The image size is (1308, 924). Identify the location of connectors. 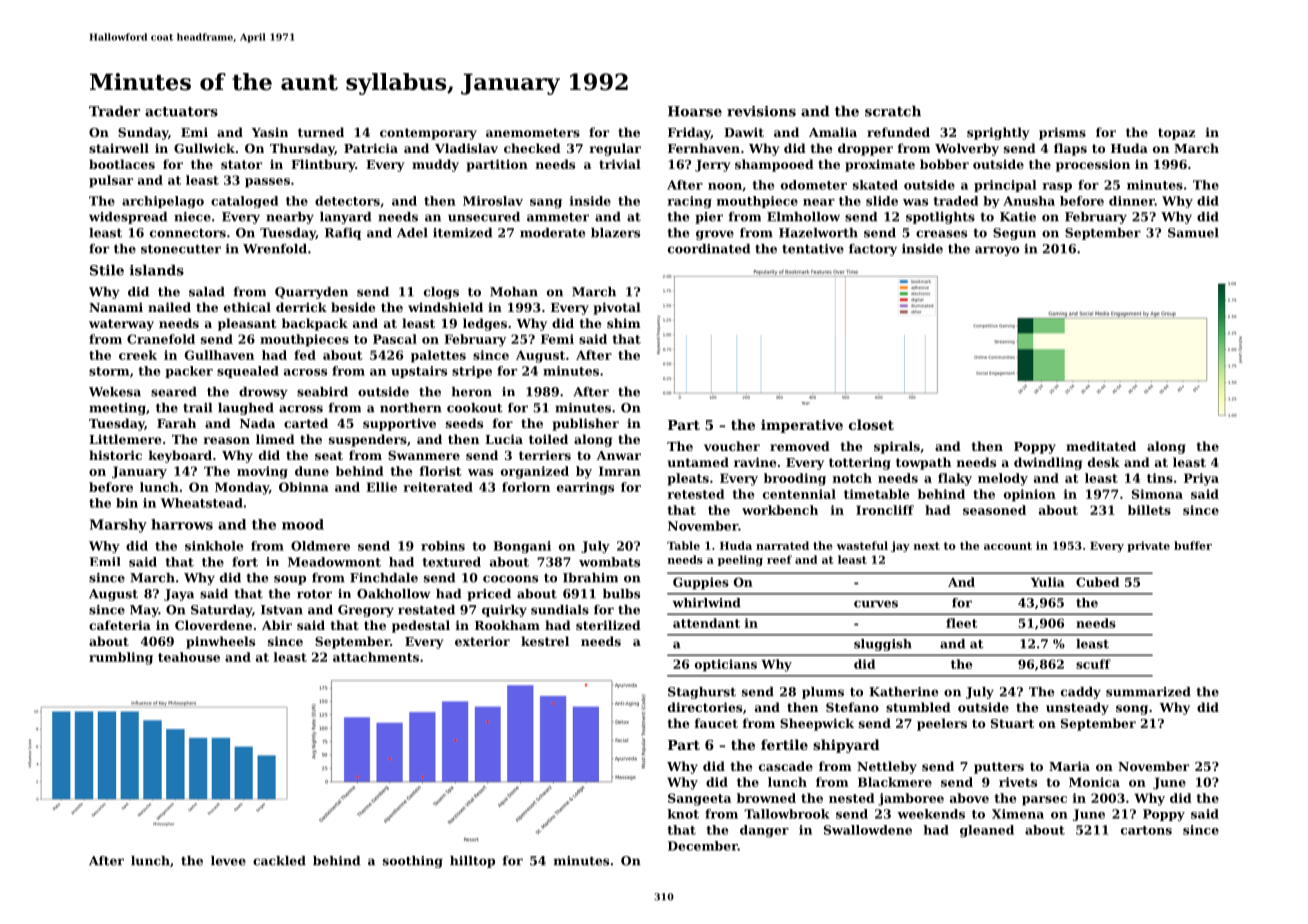
(188, 233).
